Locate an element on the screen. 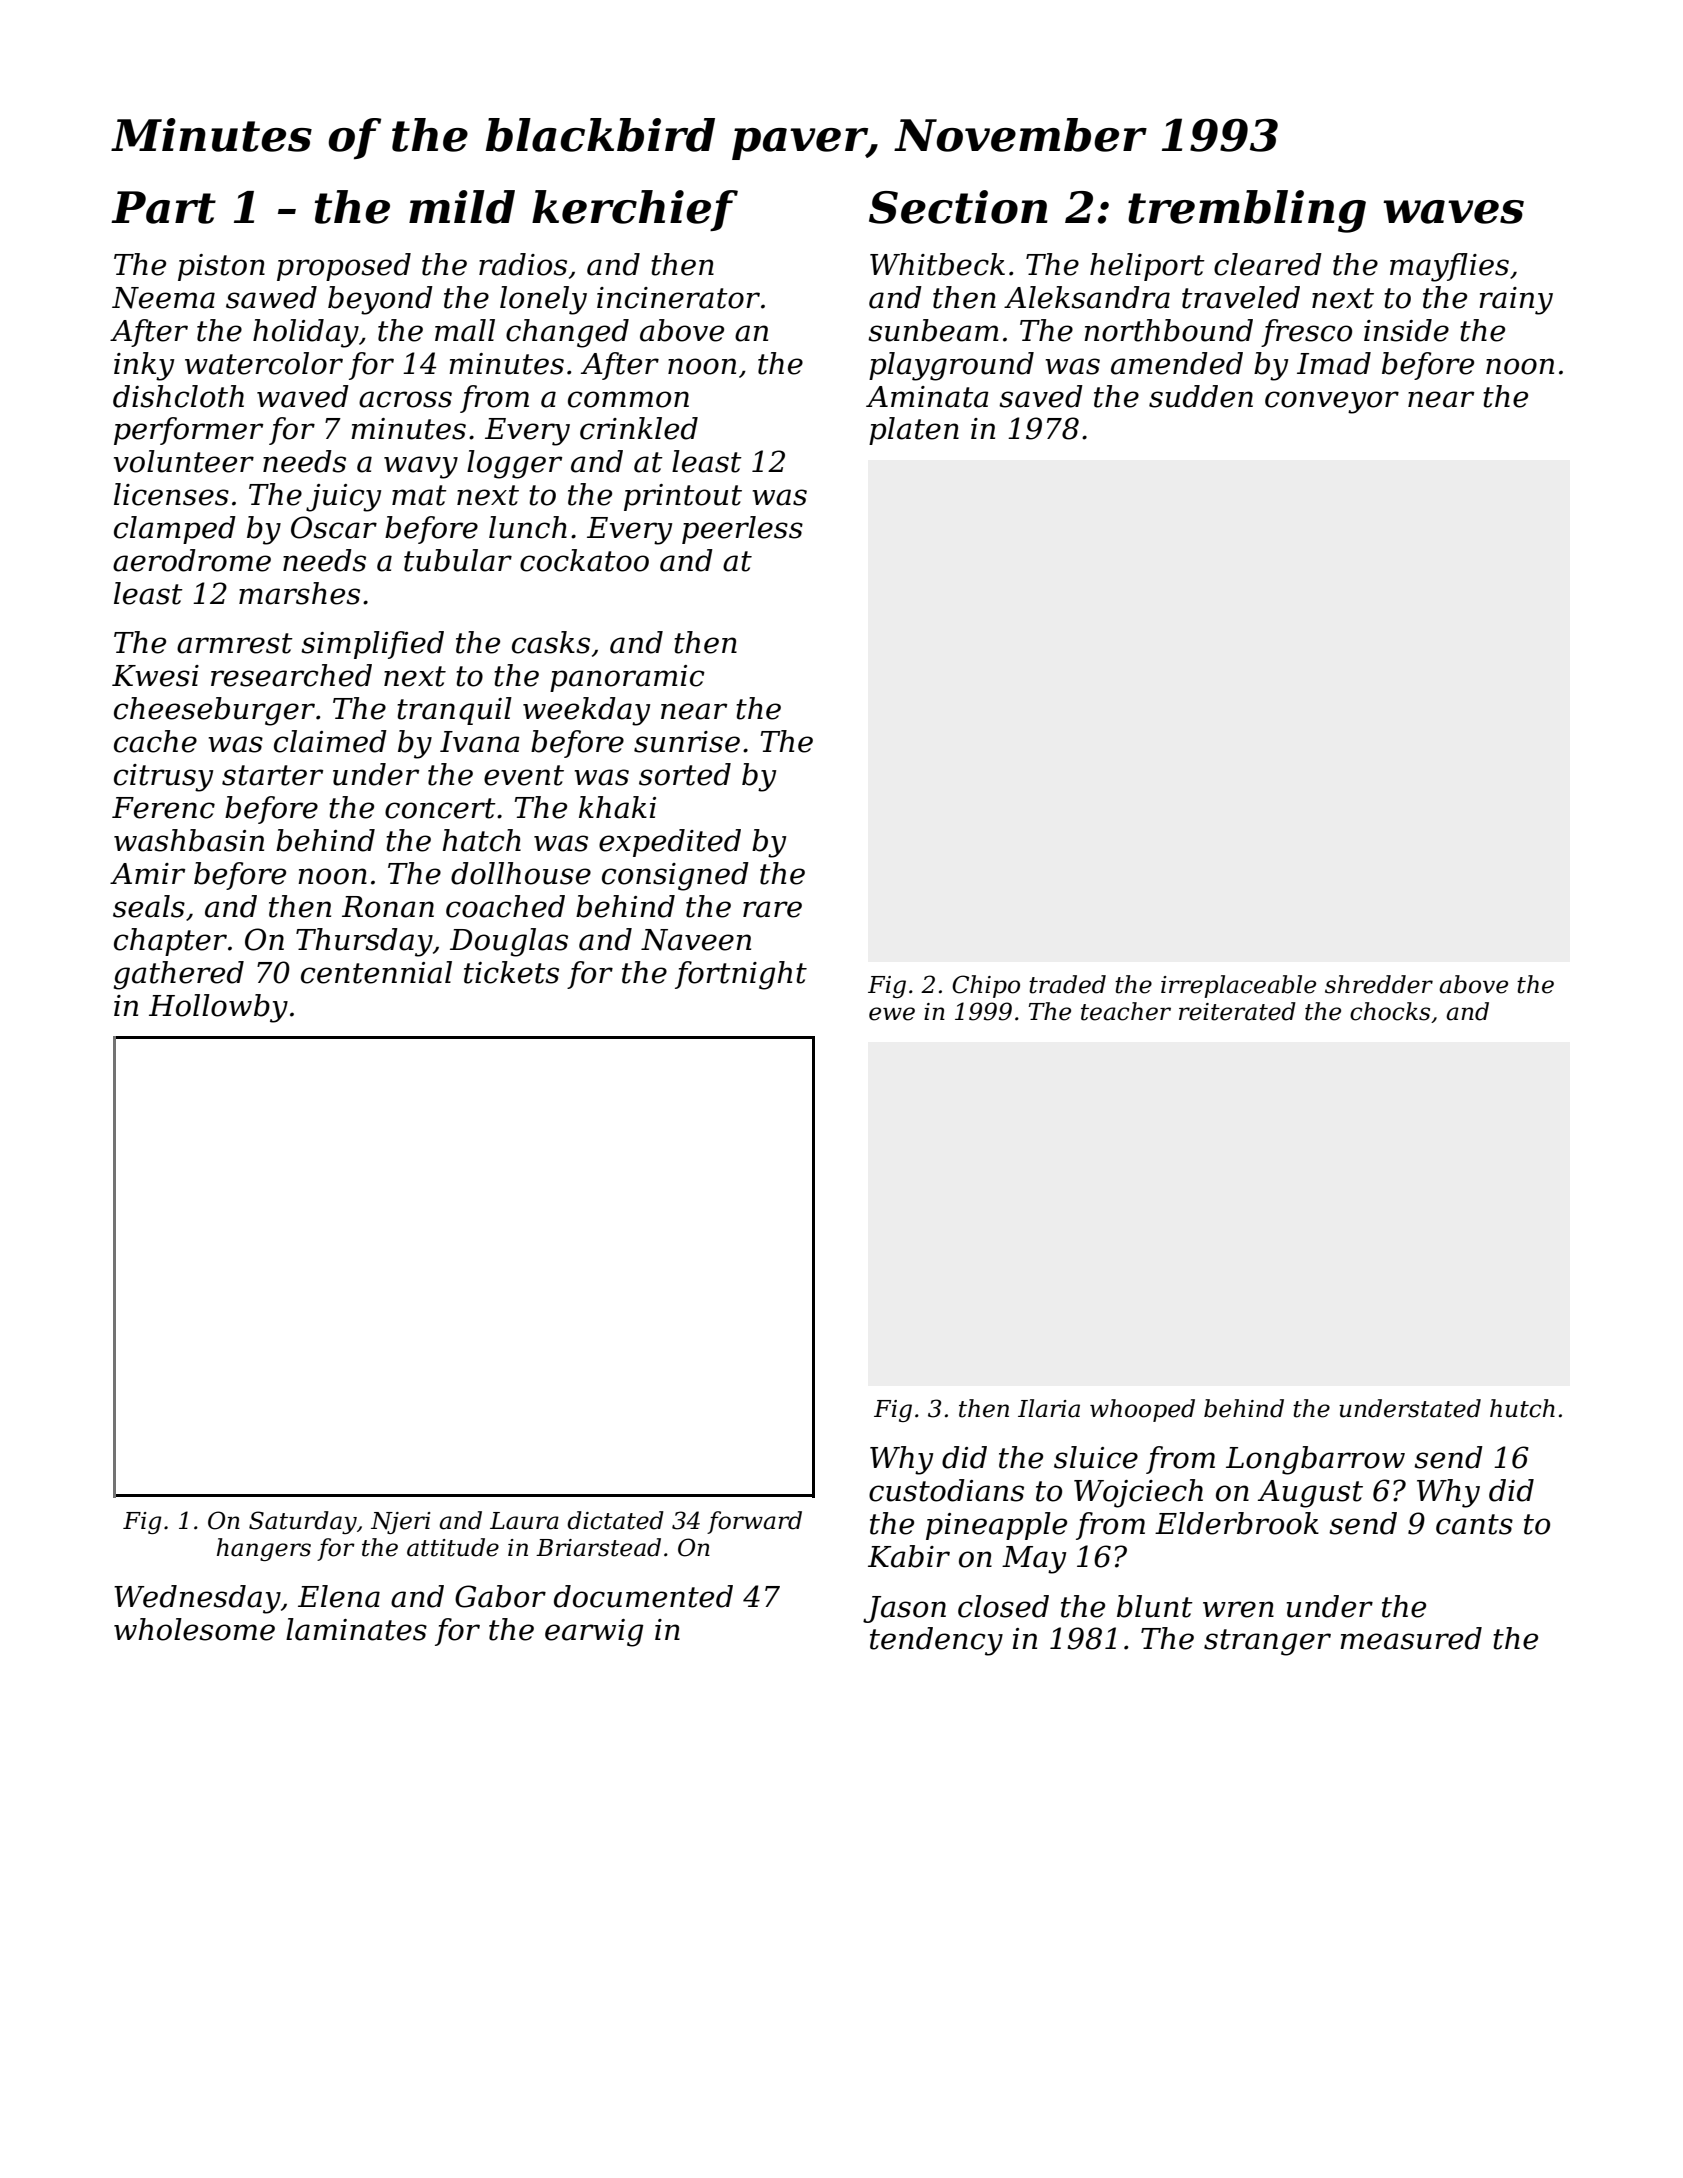 This screenshot has width=1683, height=2178. peerless is located at coordinates (742, 530).
